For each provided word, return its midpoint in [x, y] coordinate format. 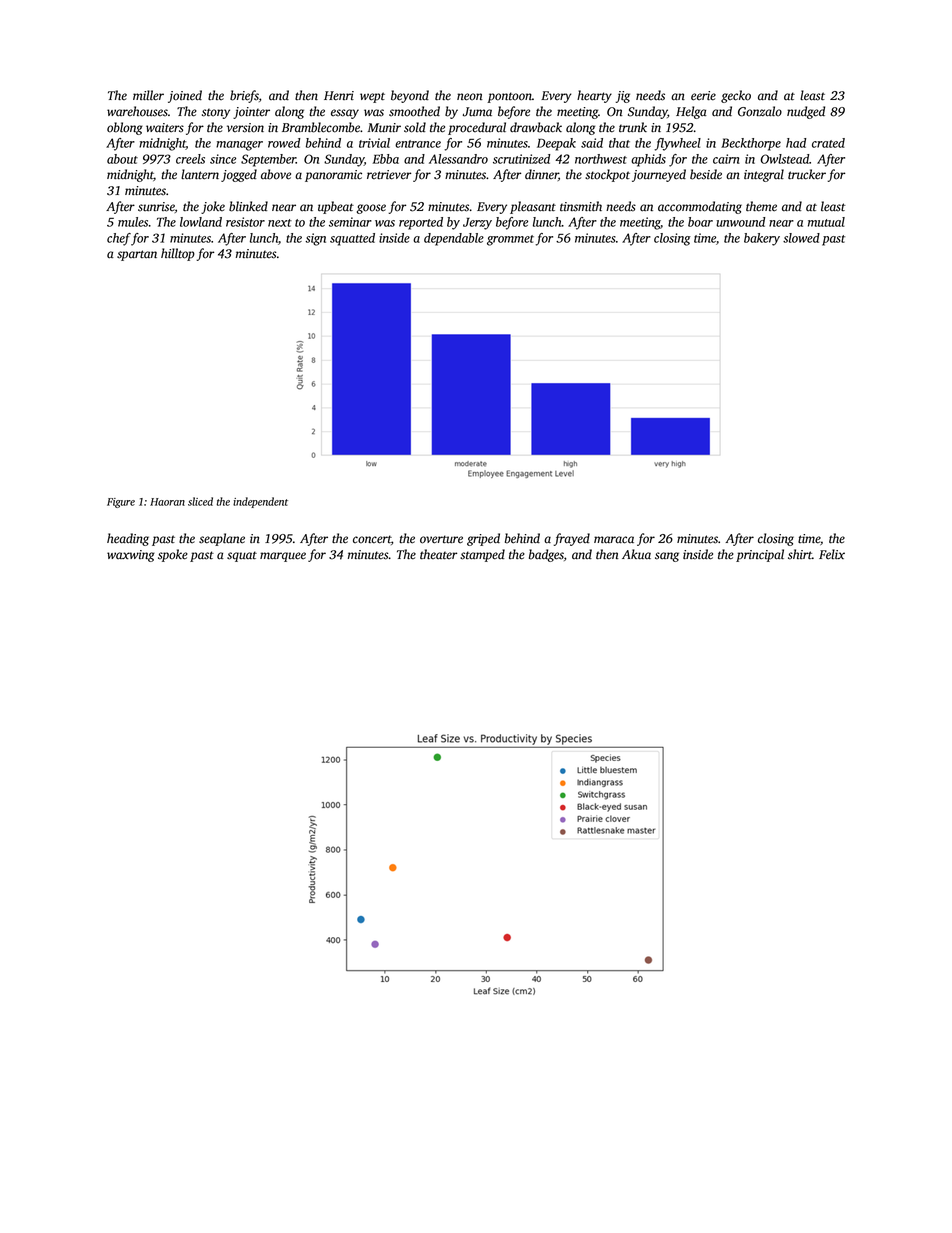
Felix [832, 554]
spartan [137, 255]
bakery [762, 239]
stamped [482, 555]
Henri [339, 96]
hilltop [178, 254]
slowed [801, 238]
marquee [283, 557]
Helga [691, 112]
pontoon [509, 97]
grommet [510, 240]
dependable [454, 239]
